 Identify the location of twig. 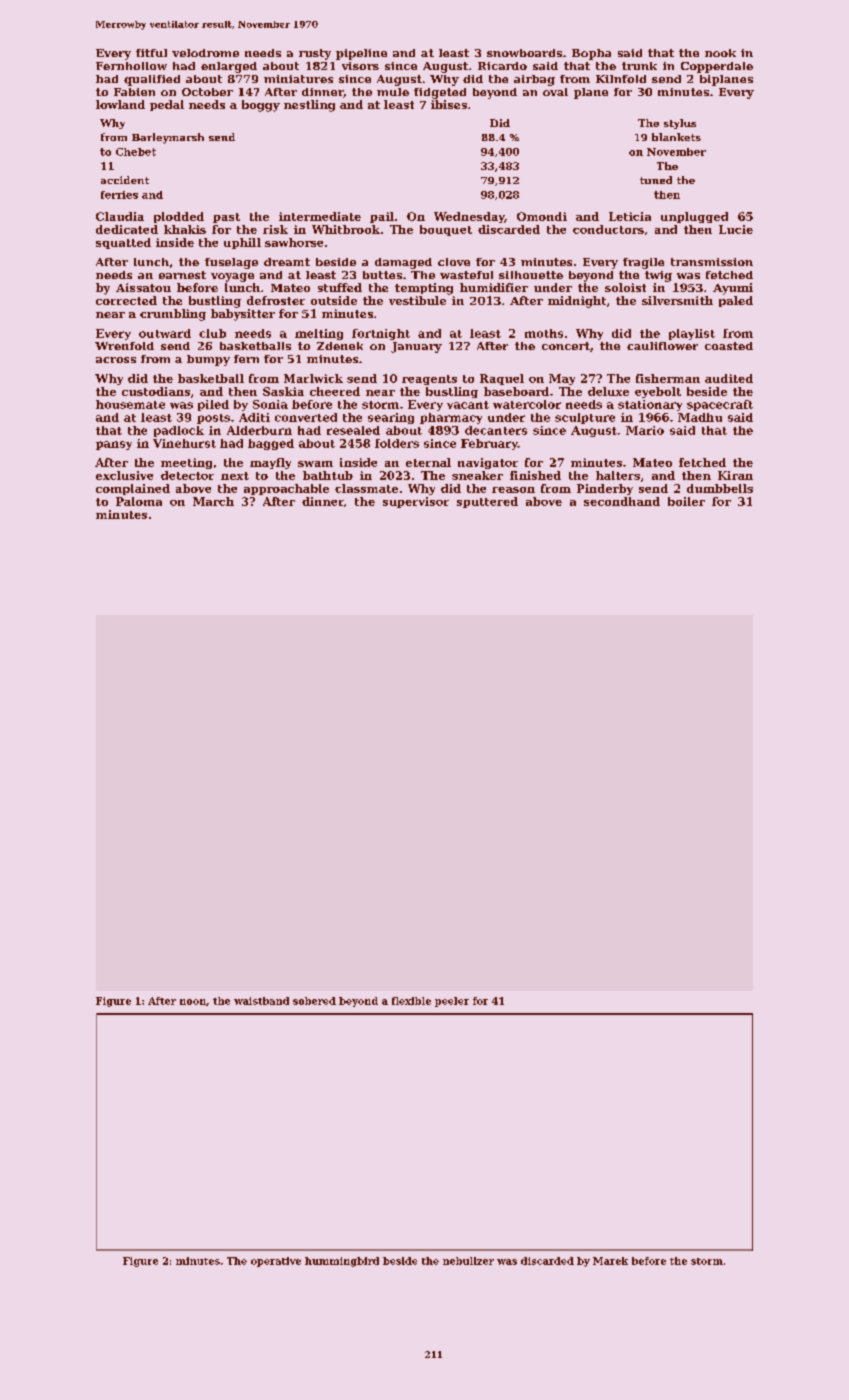
(658, 276).
